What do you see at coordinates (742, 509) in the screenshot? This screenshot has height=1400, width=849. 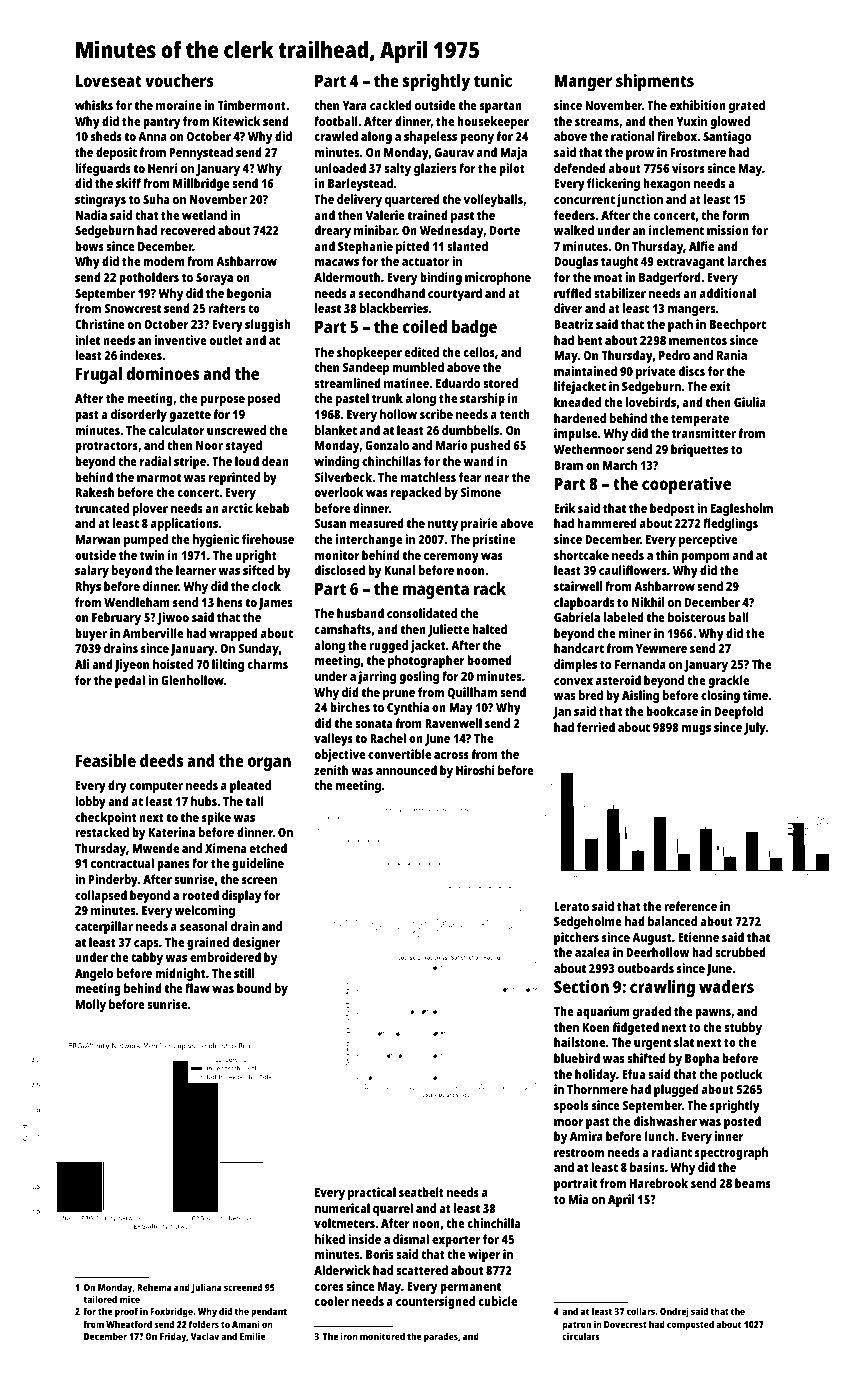 I see `Eaglesholm` at bounding box center [742, 509].
